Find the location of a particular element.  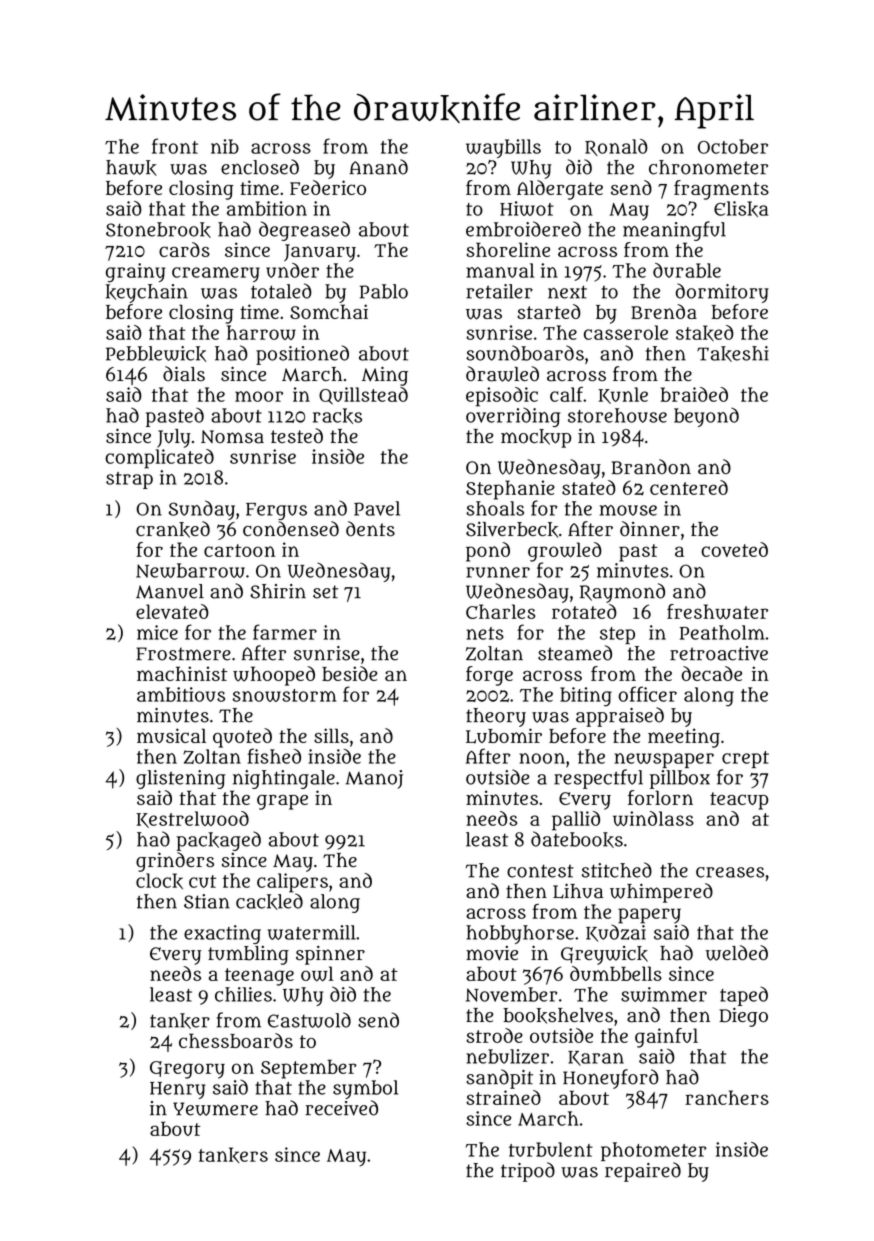

January is located at coordinates (320, 253).
